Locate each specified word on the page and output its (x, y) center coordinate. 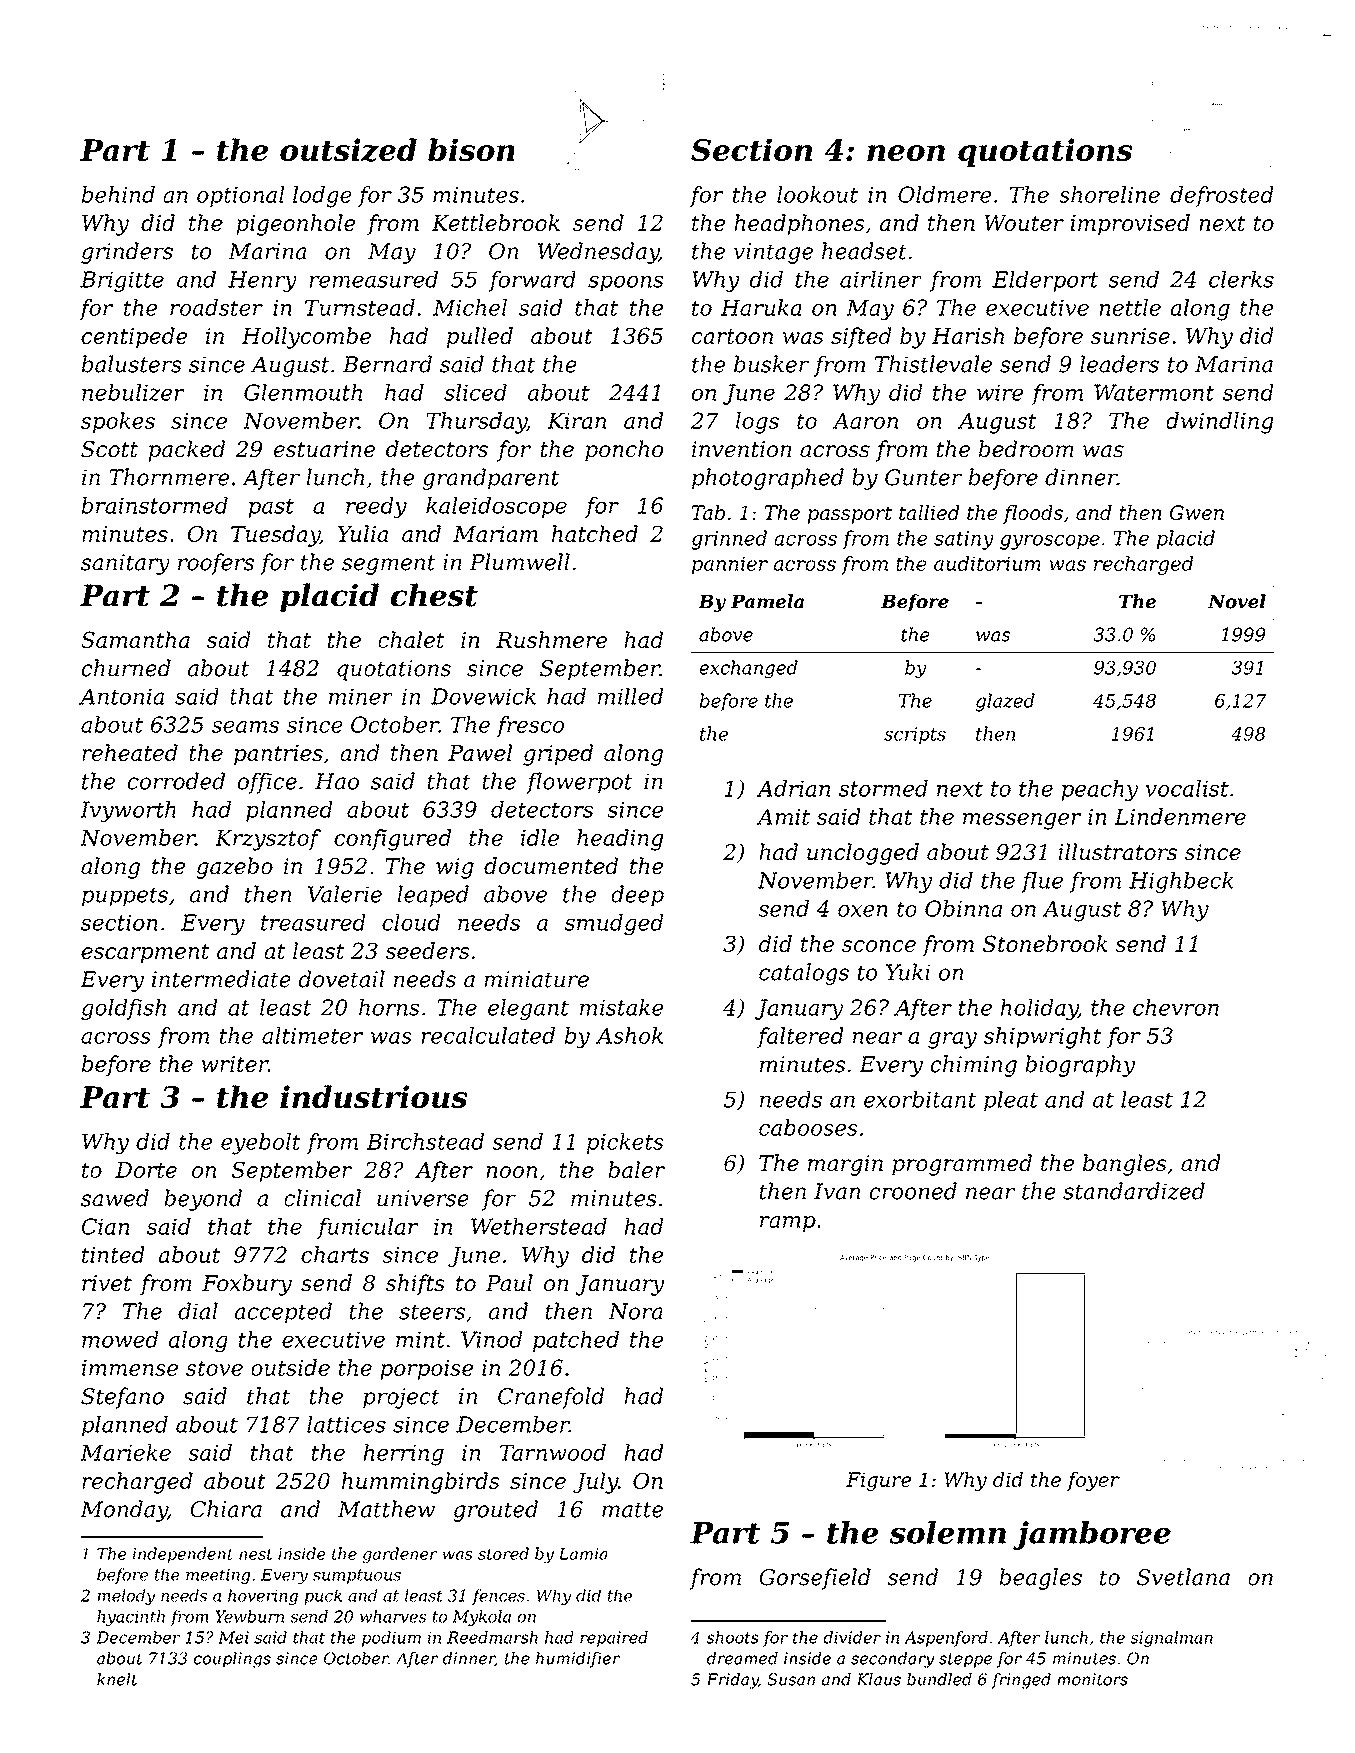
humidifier (578, 1660)
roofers (216, 564)
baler (636, 1169)
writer (235, 1064)
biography (1080, 1066)
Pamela (767, 601)
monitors (1092, 1679)
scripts (915, 736)
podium (391, 1639)
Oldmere (945, 194)
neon (906, 153)
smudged (614, 924)
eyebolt (261, 1144)
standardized (1134, 1191)
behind (118, 194)
